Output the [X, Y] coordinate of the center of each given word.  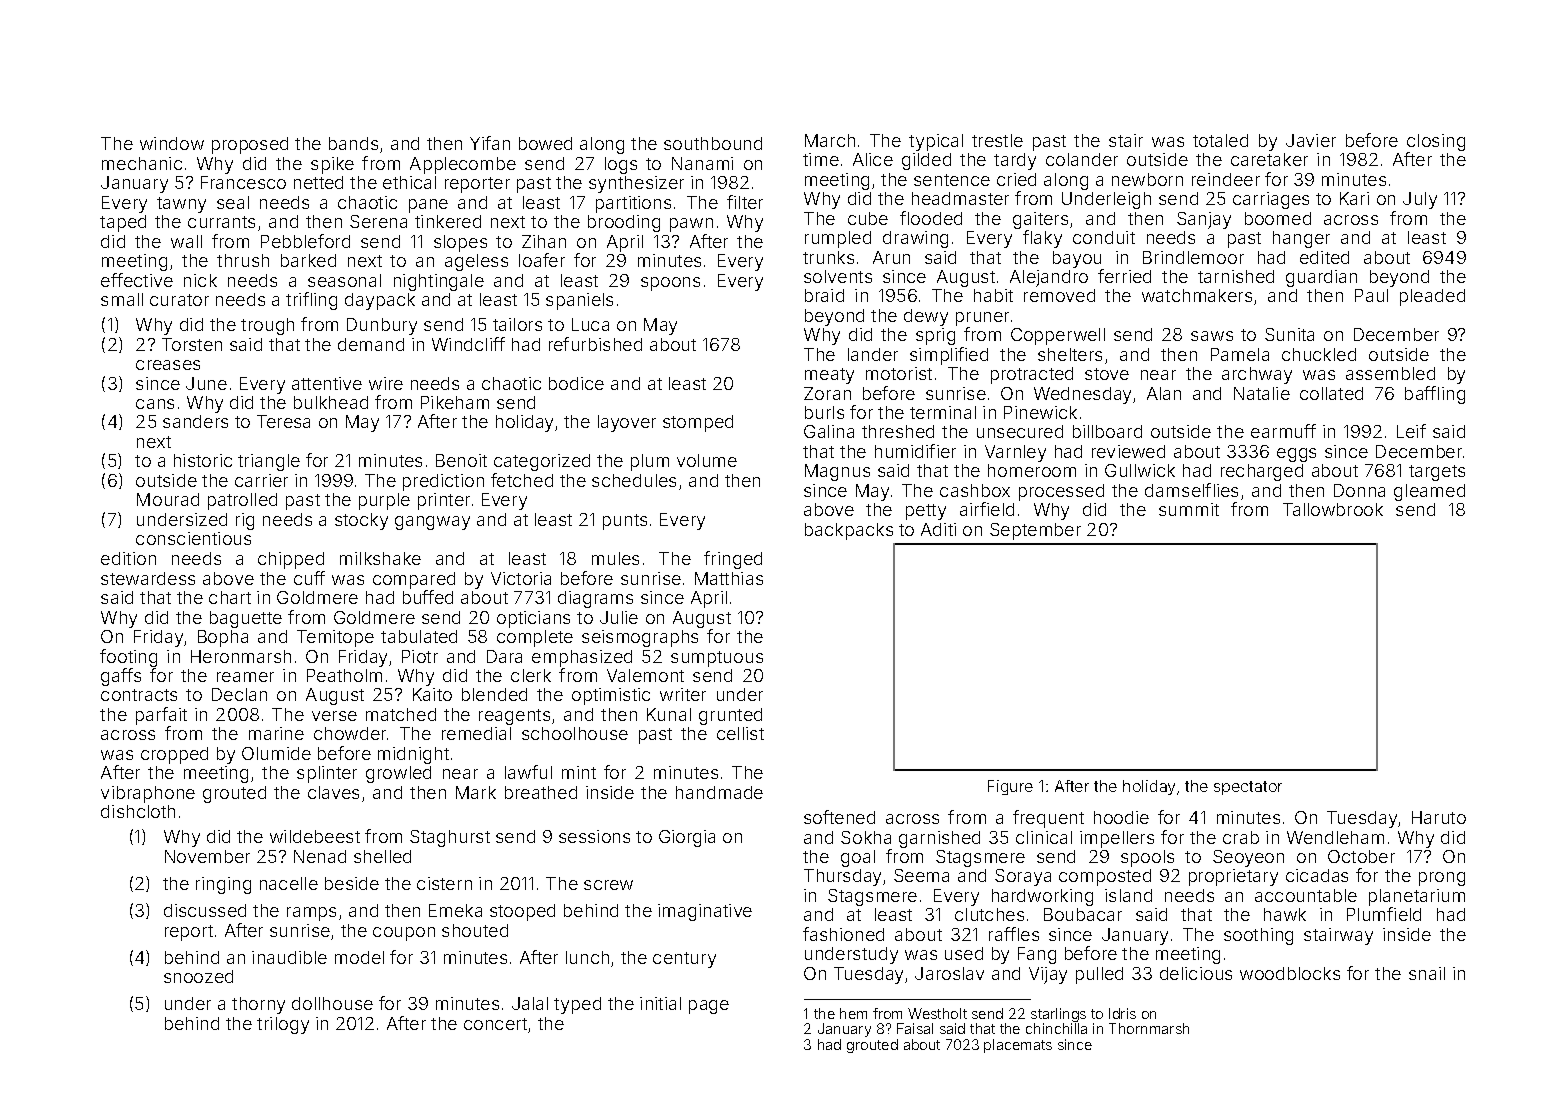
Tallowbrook [1333, 509]
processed [1061, 492]
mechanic [142, 163]
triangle [269, 462]
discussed [205, 910]
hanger [1301, 239]
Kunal [669, 714]
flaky [1042, 239]
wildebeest [315, 836]
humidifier [915, 451]
